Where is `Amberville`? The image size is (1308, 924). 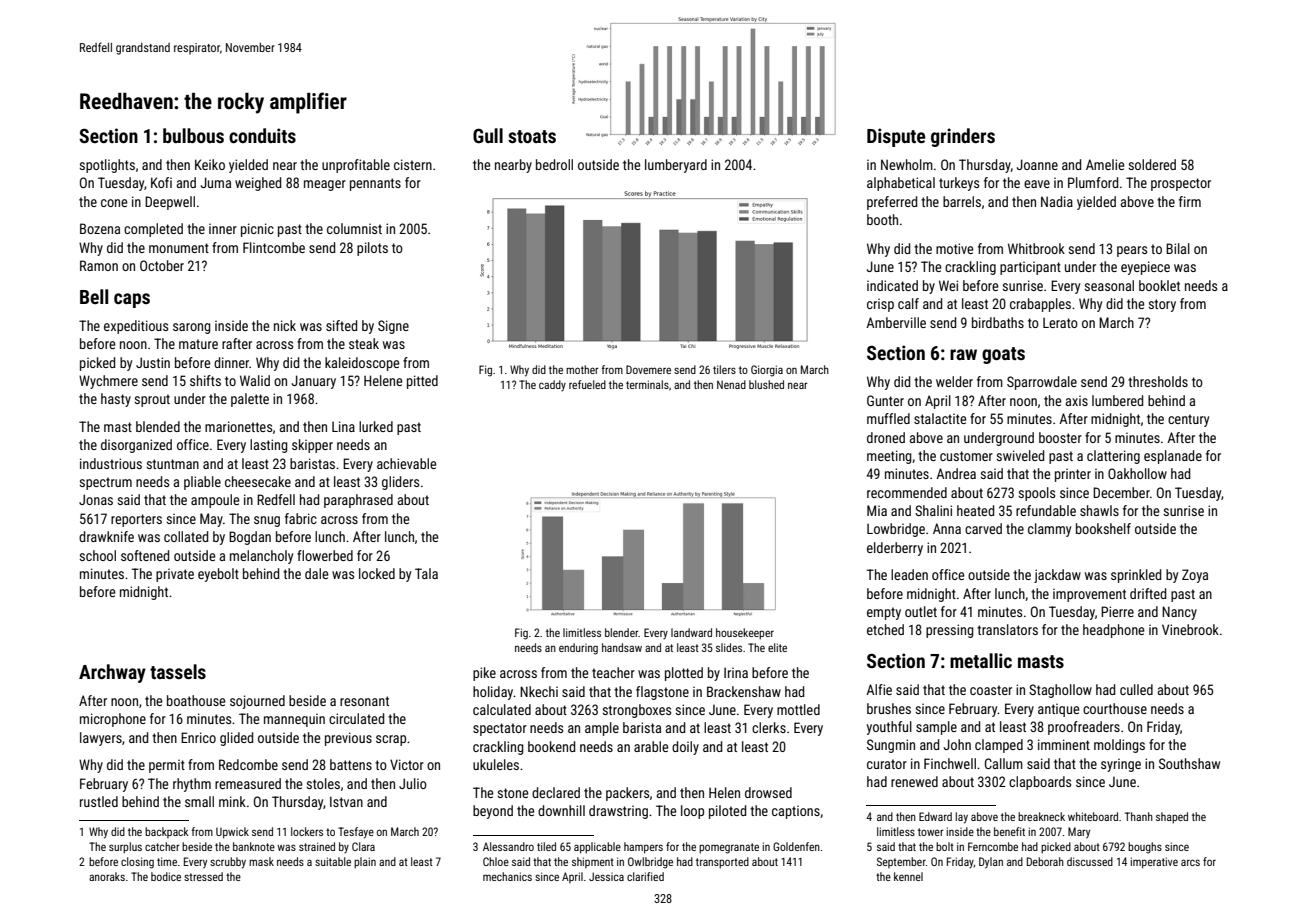
Amberville is located at coordinates (896, 322).
